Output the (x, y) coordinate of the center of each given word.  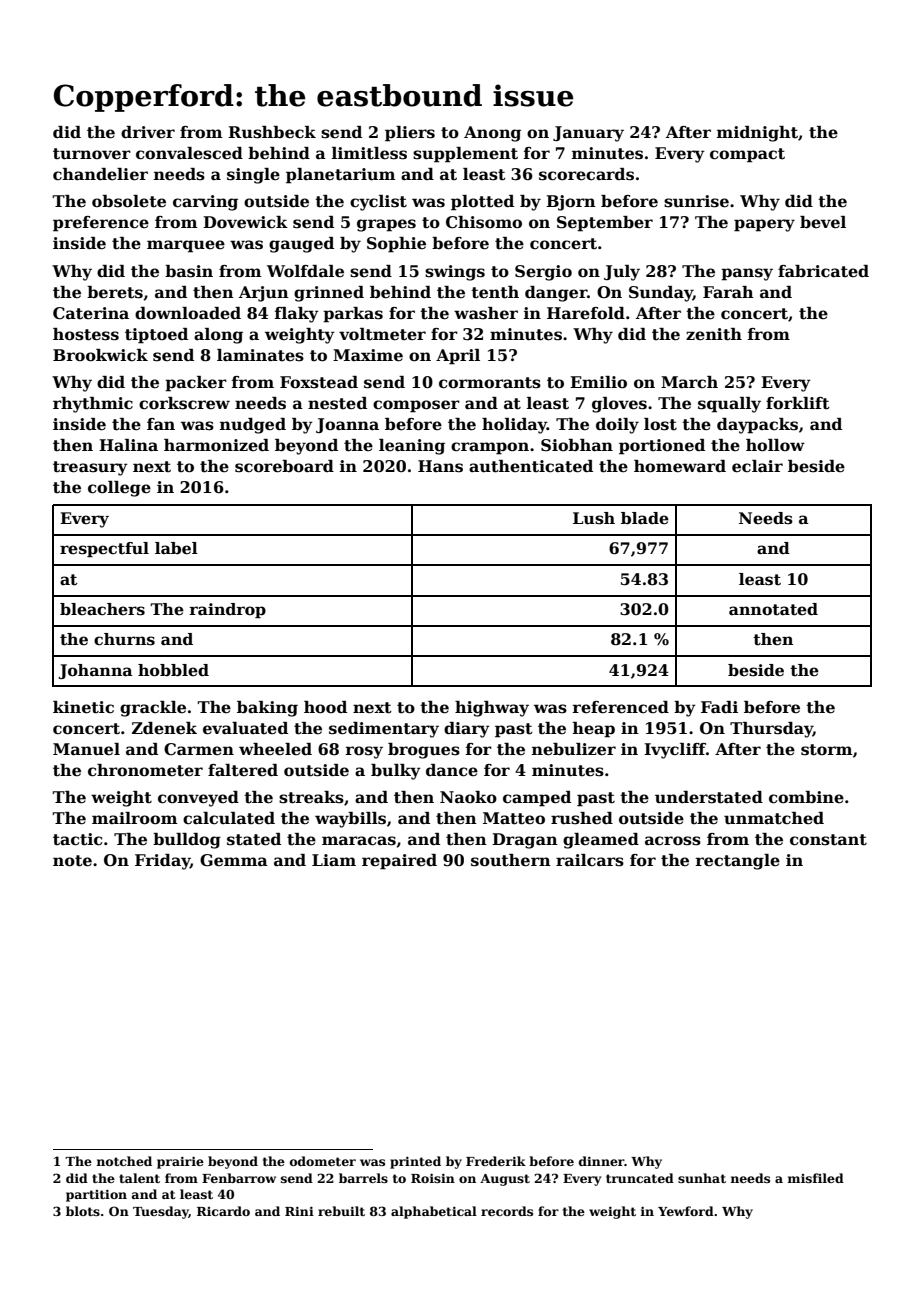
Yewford (686, 1211)
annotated (773, 609)
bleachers (102, 609)
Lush (594, 518)
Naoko (468, 797)
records (507, 1211)
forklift (798, 403)
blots (83, 1211)
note (72, 861)
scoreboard (284, 466)
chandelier (100, 174)
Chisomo (484, 222)
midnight (757, 134)
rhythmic (93, 405)
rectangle (738, 862)
